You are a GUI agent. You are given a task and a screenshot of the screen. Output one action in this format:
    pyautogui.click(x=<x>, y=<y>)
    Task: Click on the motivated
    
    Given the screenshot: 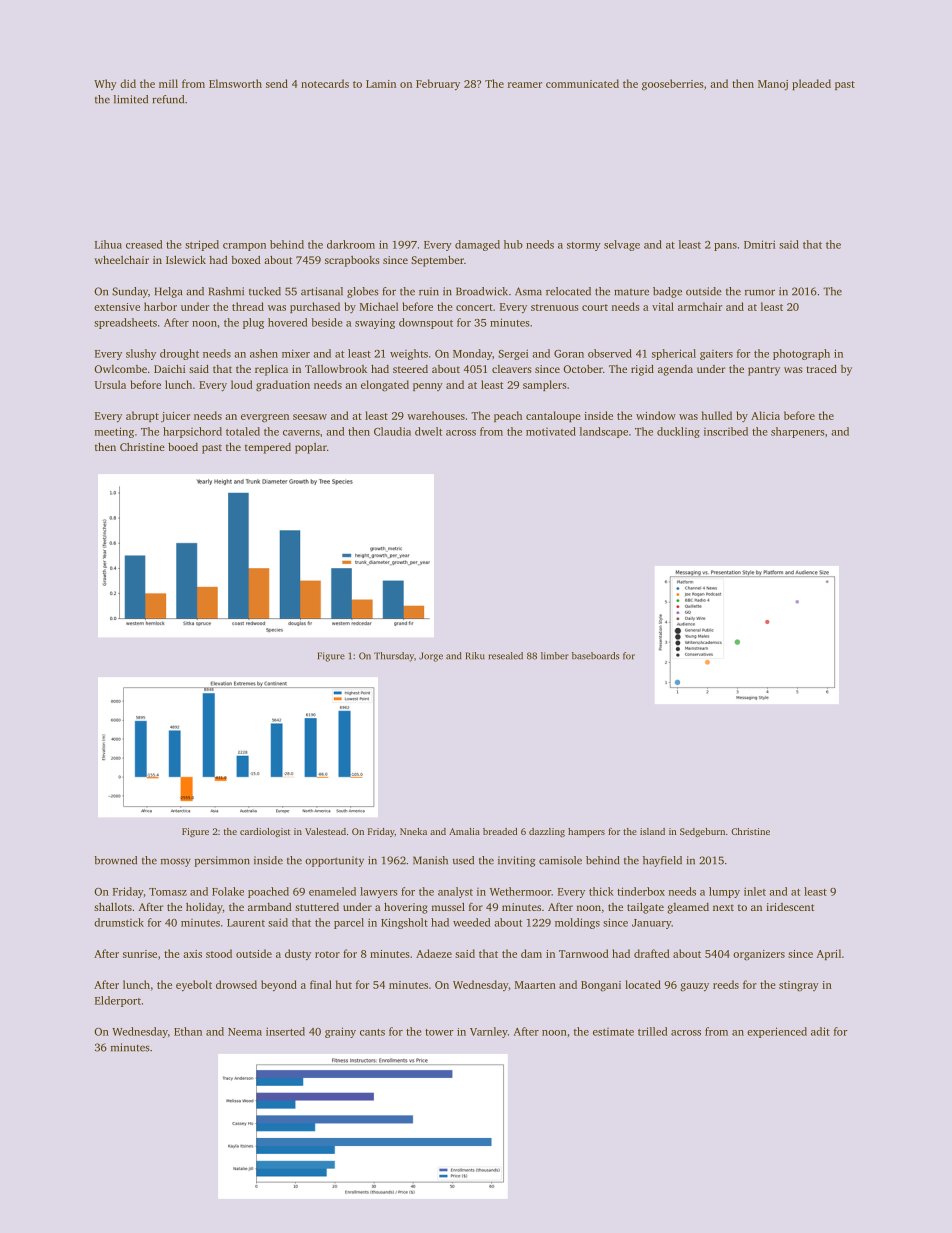 What is the action you would take?
    pyautogui.click(x=551, y=431)
